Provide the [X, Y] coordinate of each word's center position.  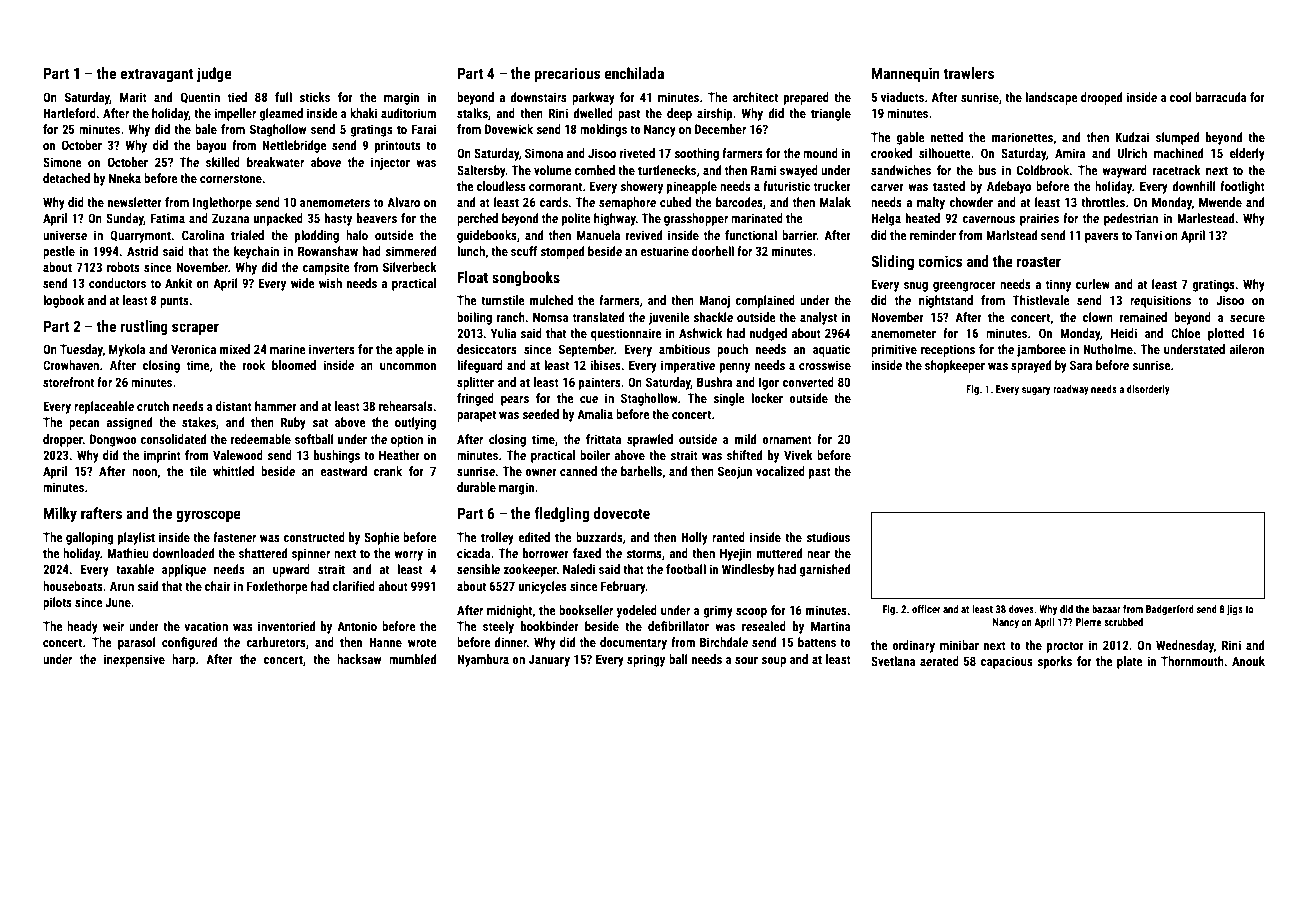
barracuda [1221, 97]
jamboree [1041, 350]
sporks [1054, 662]
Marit [133, 97]
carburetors [276, 642]
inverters [332, 349]
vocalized [780, 471]
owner [541, 472]
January [549, 660]
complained [765, 301]
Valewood [238, 455]
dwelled [593, 113]
